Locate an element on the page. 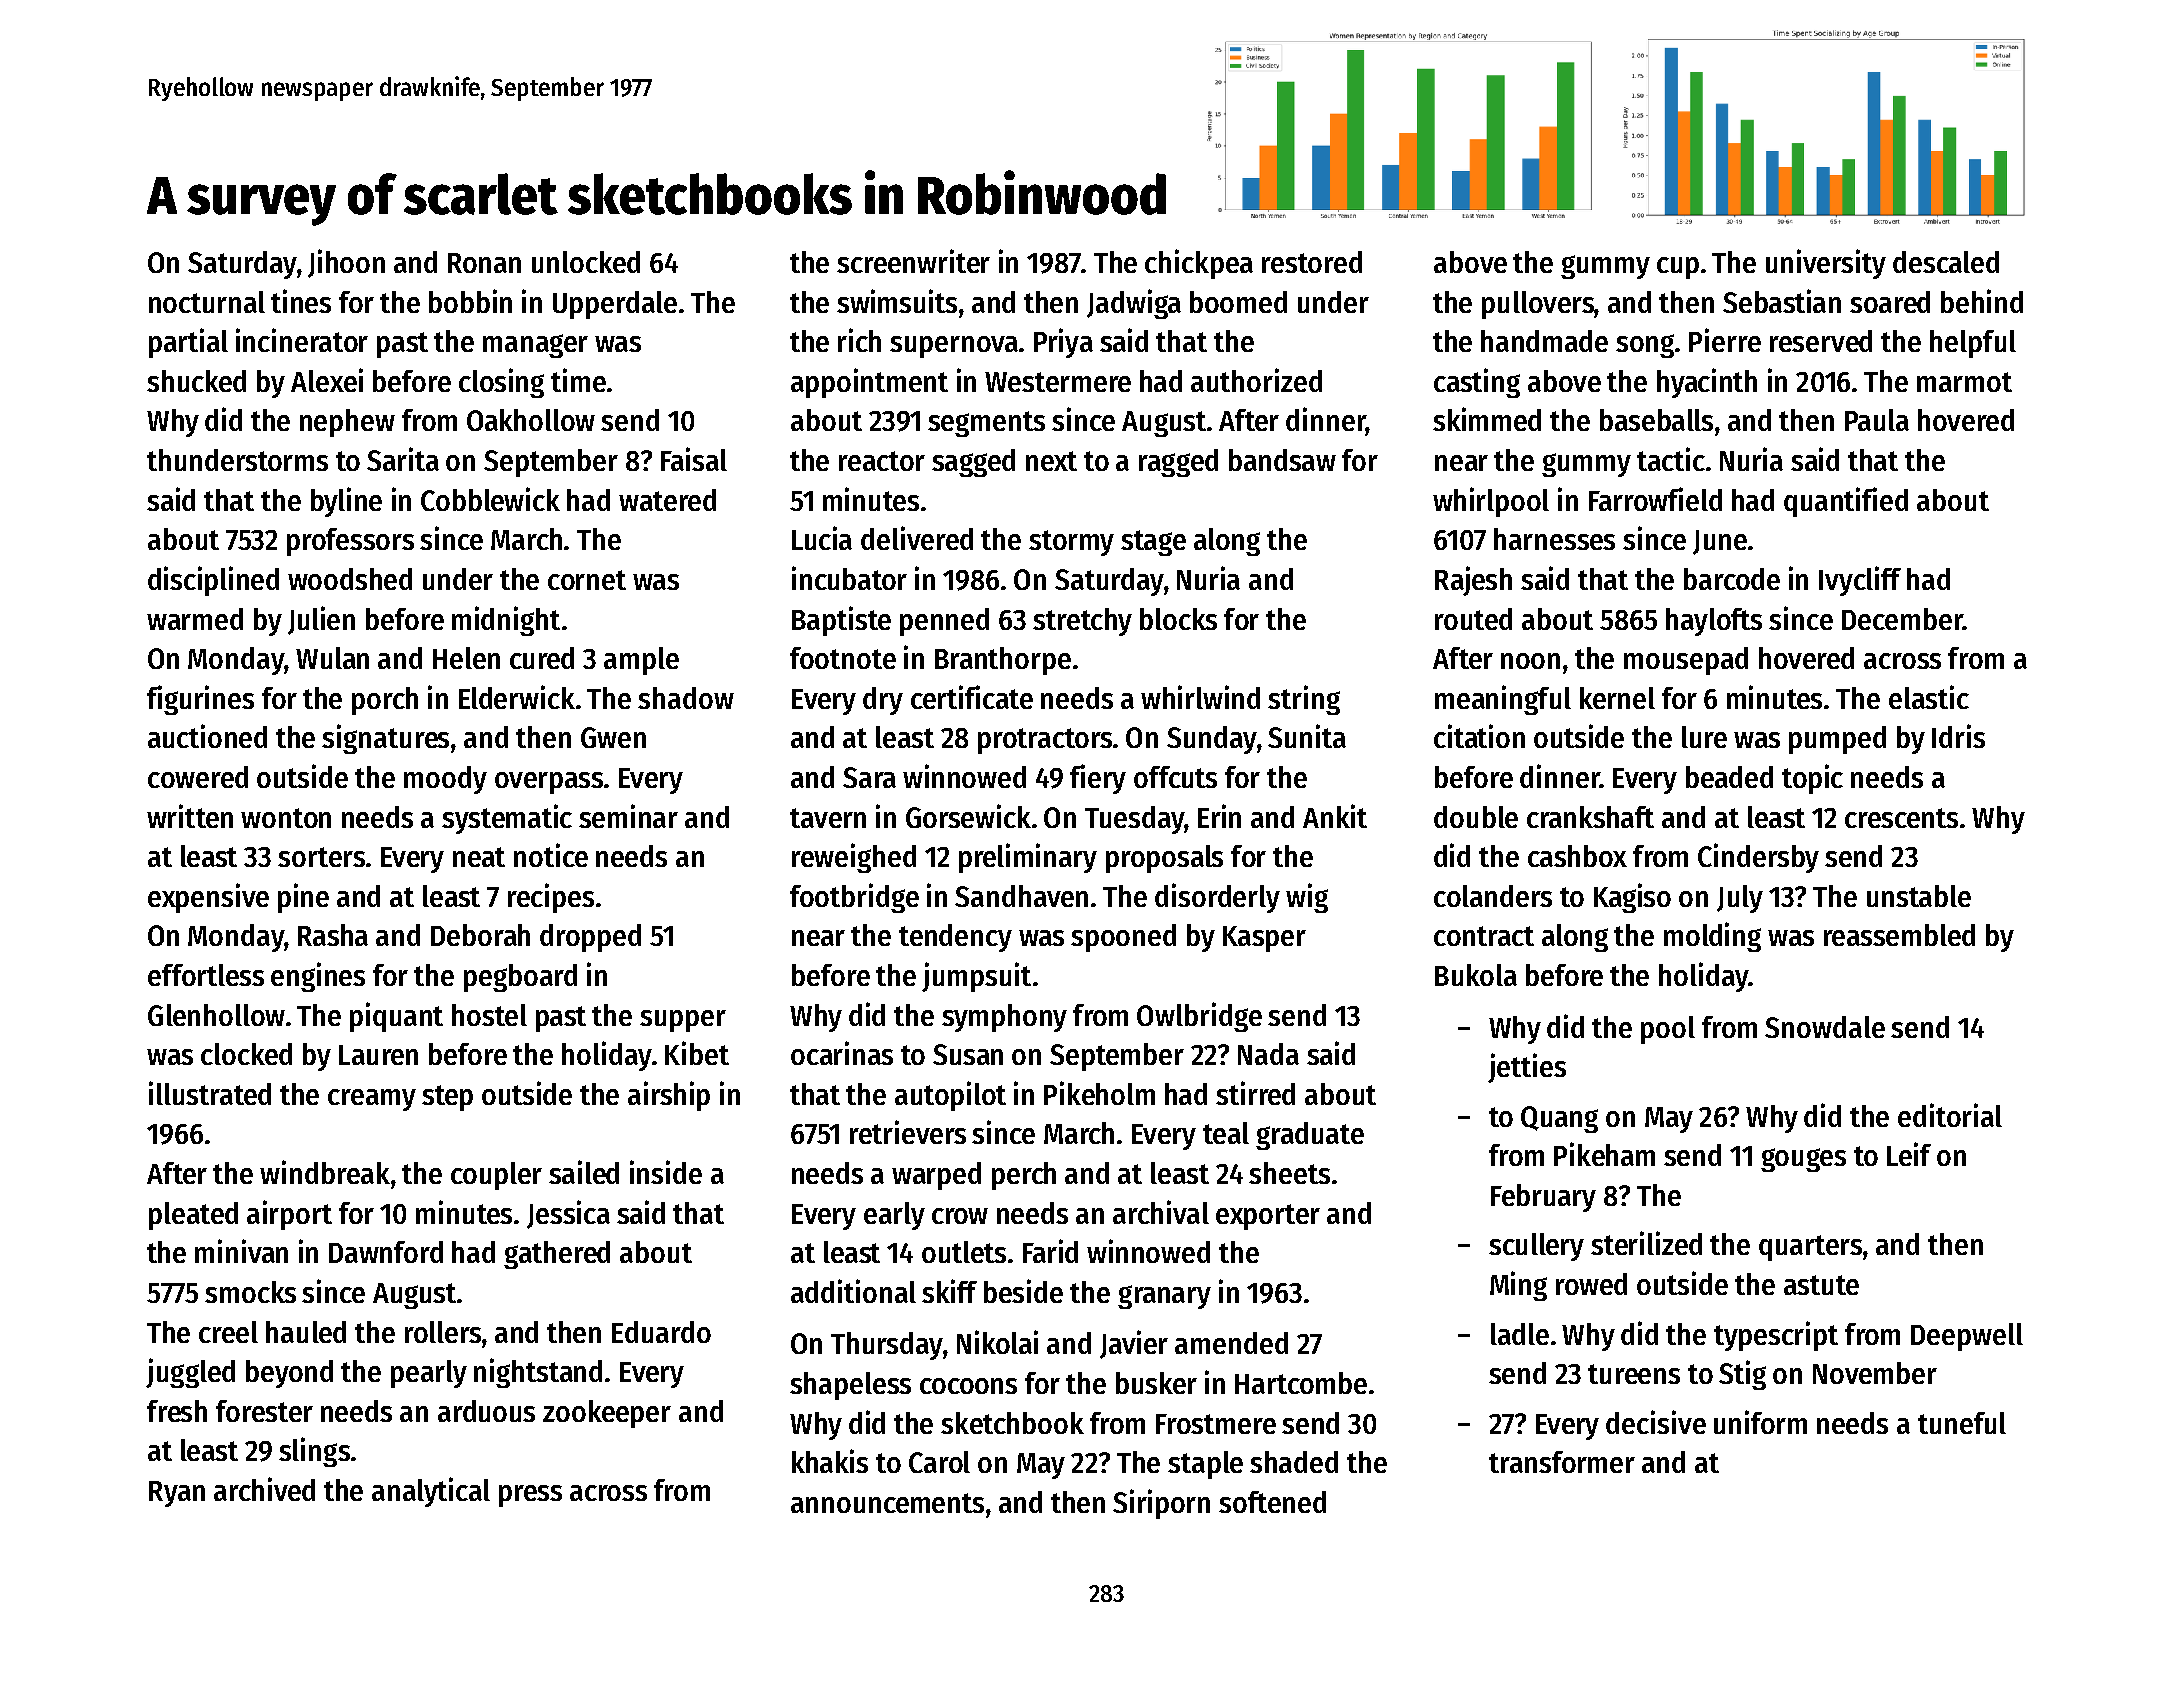 This document has width=2178, height=1683. pumped is located at coordinates (1837, 740).
